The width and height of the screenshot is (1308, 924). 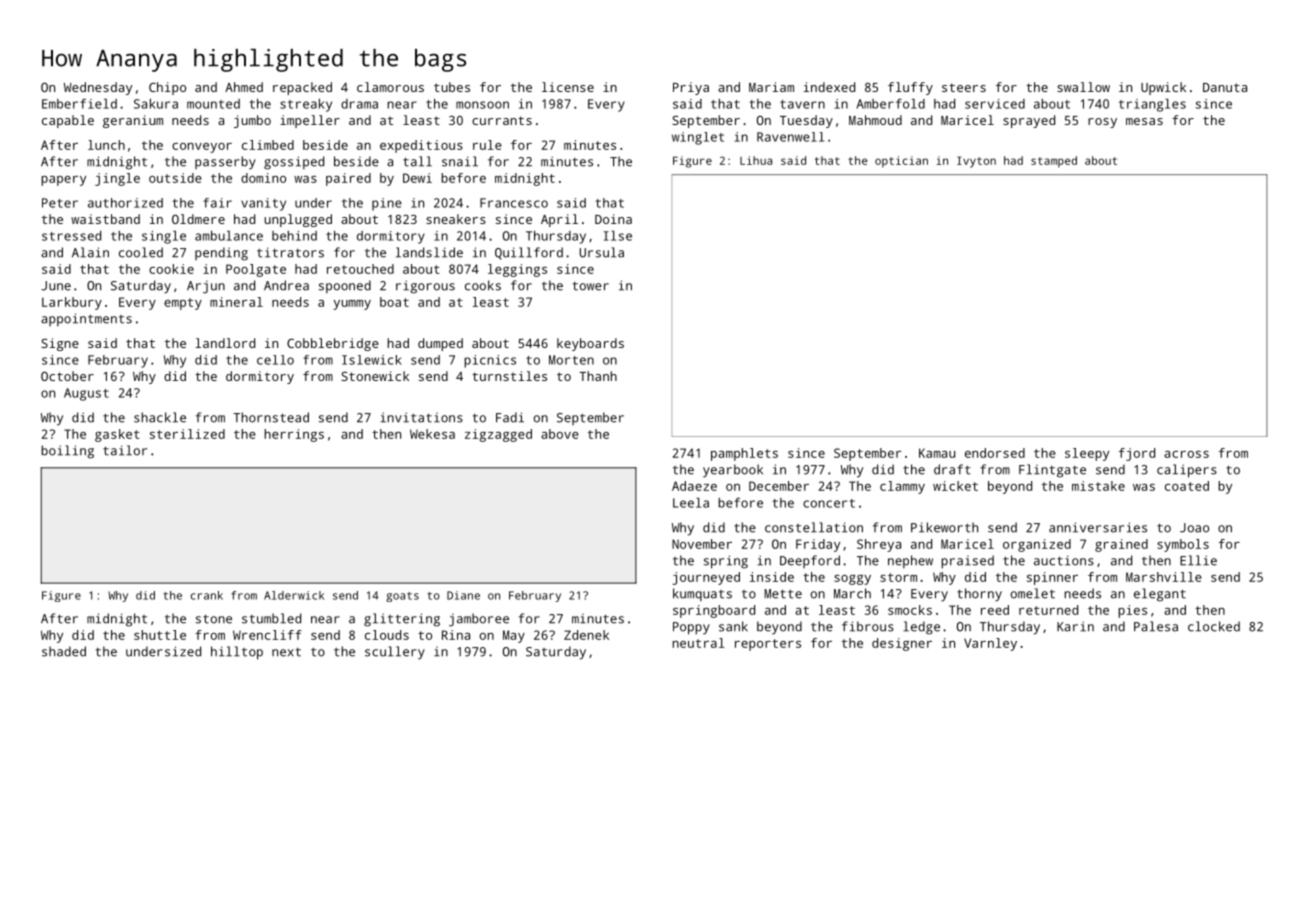 What do you see at coordinates (1186, 454) in the screenshot?
I see `across` at bounding box center [1186, 454].
